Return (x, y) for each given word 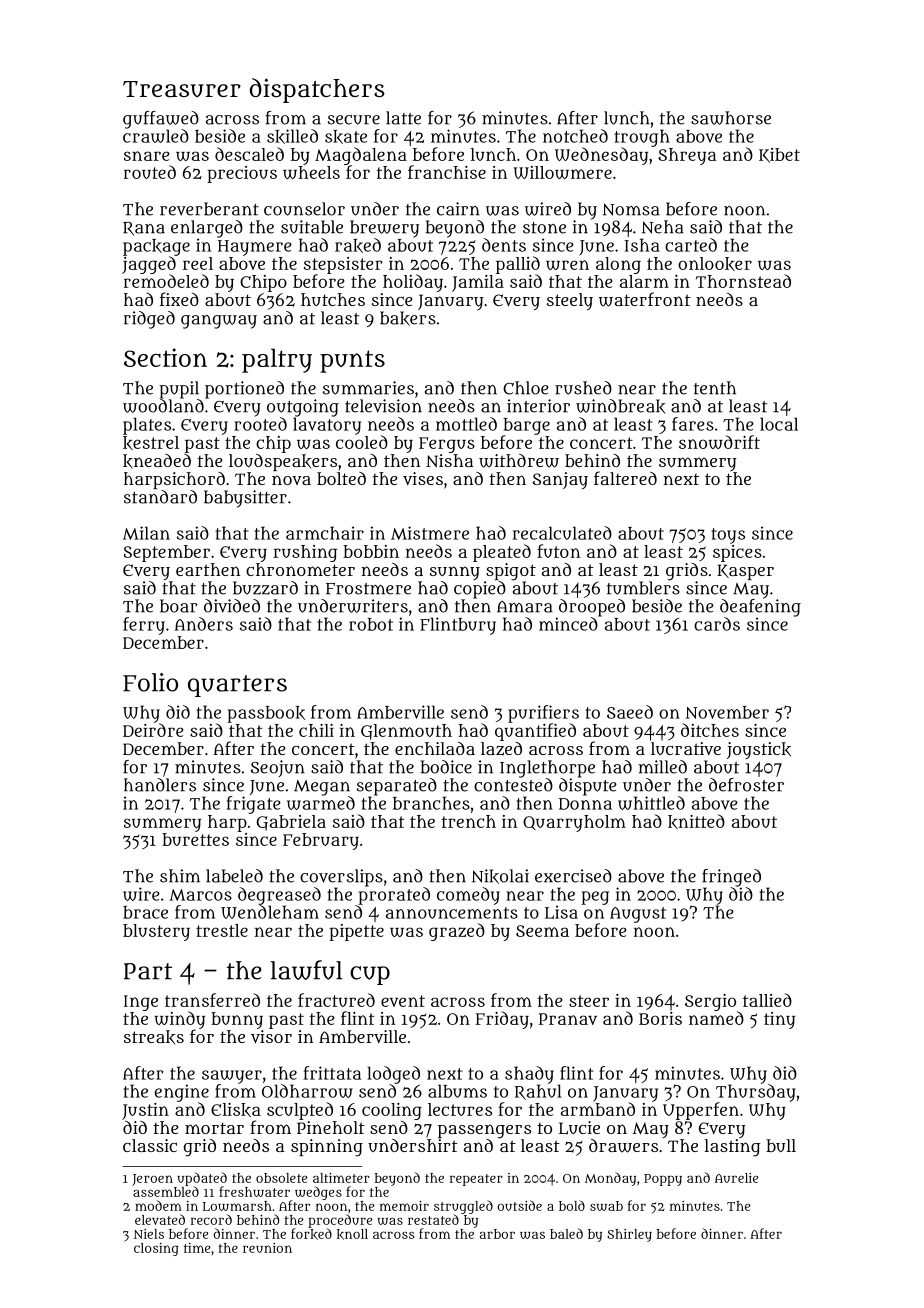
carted (691, 245)
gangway (219, 322)
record (211, 1219)
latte (403, 118)
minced (568, 624)
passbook (266, 714)
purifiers (543, 714)
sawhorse (731, 118)
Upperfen (701, 1111)
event (403, 1001)
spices (737, 553)
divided (232, 606)
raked (358, 245)
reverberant (209, 209)
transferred (212, 1000)
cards (717, 624)
